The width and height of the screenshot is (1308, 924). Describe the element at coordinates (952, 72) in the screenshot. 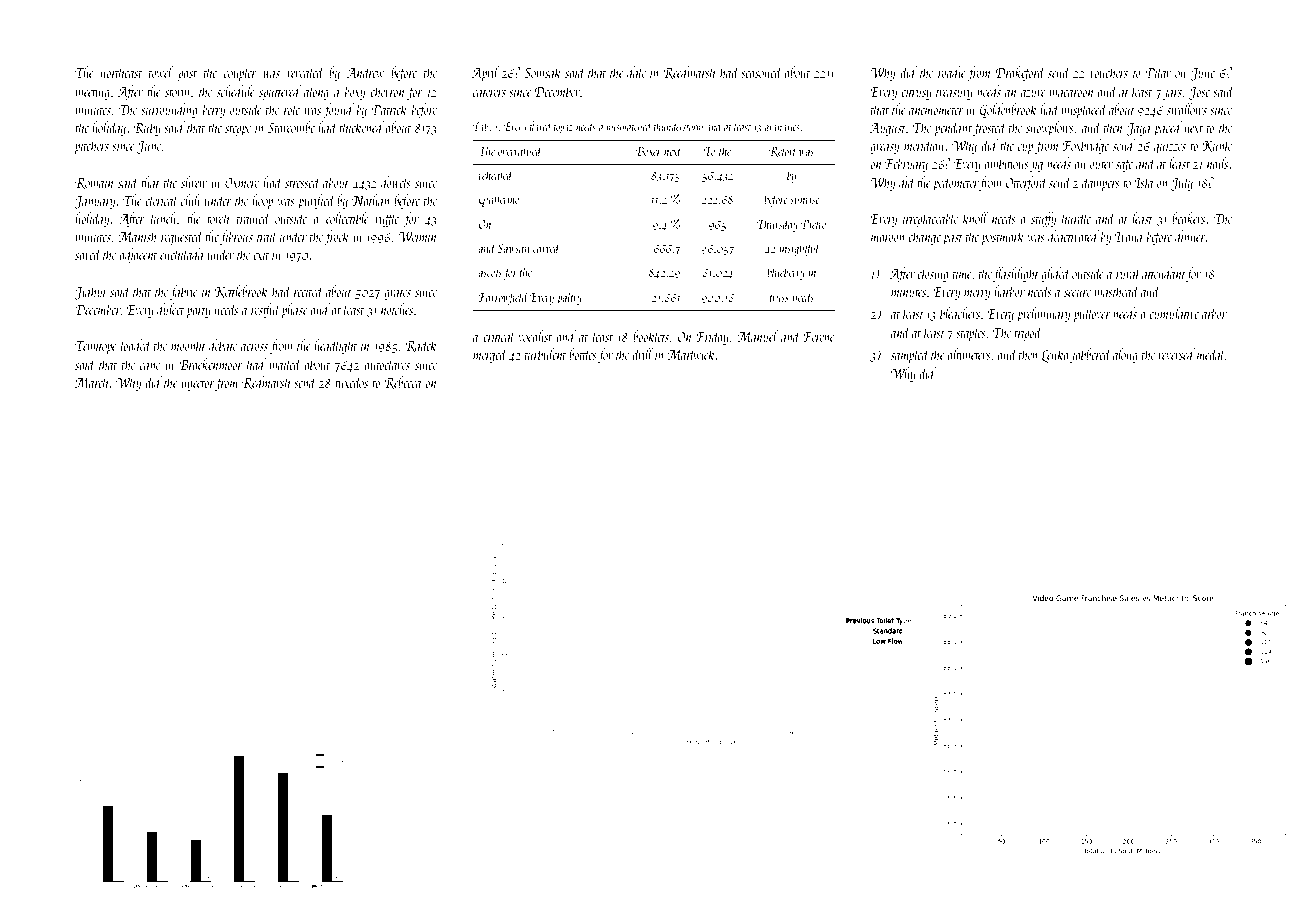

I see `roadie` at that location.
